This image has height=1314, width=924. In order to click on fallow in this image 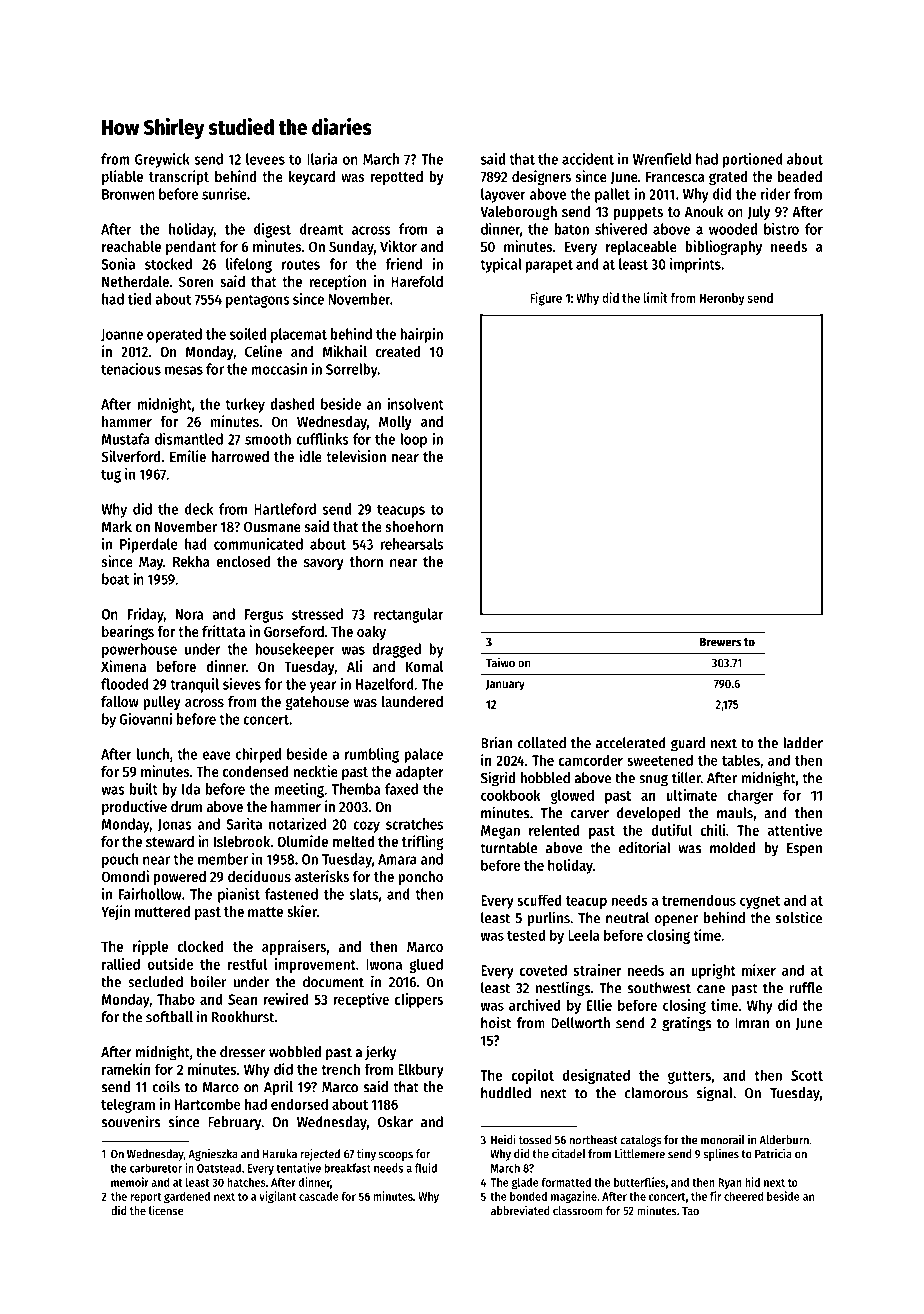, I will do `click(120, 701)`.
